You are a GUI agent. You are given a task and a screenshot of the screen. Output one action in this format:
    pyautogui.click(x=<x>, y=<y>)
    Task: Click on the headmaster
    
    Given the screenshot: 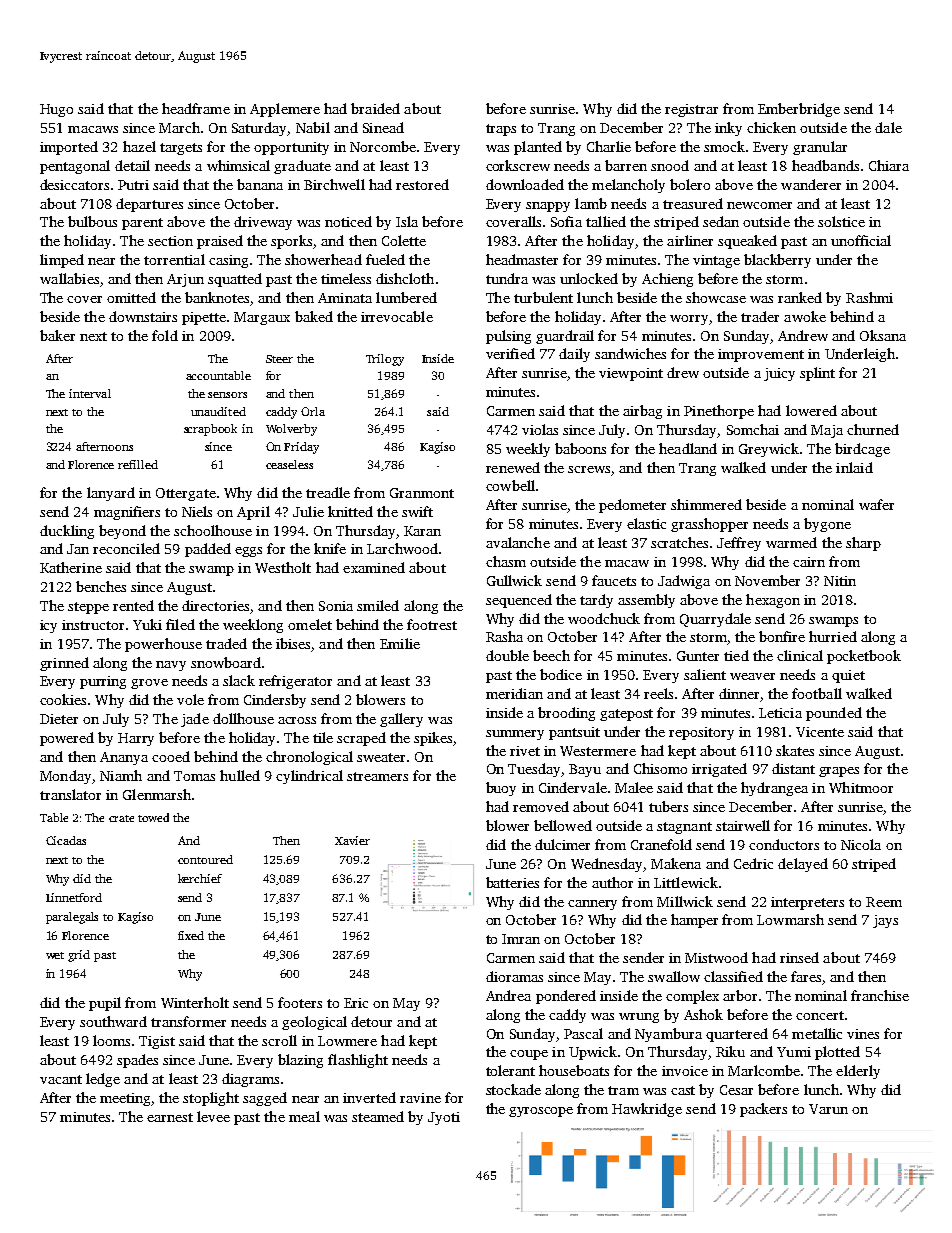 What is the action you would take?
    pyautogui.click(x=522, y=259)
